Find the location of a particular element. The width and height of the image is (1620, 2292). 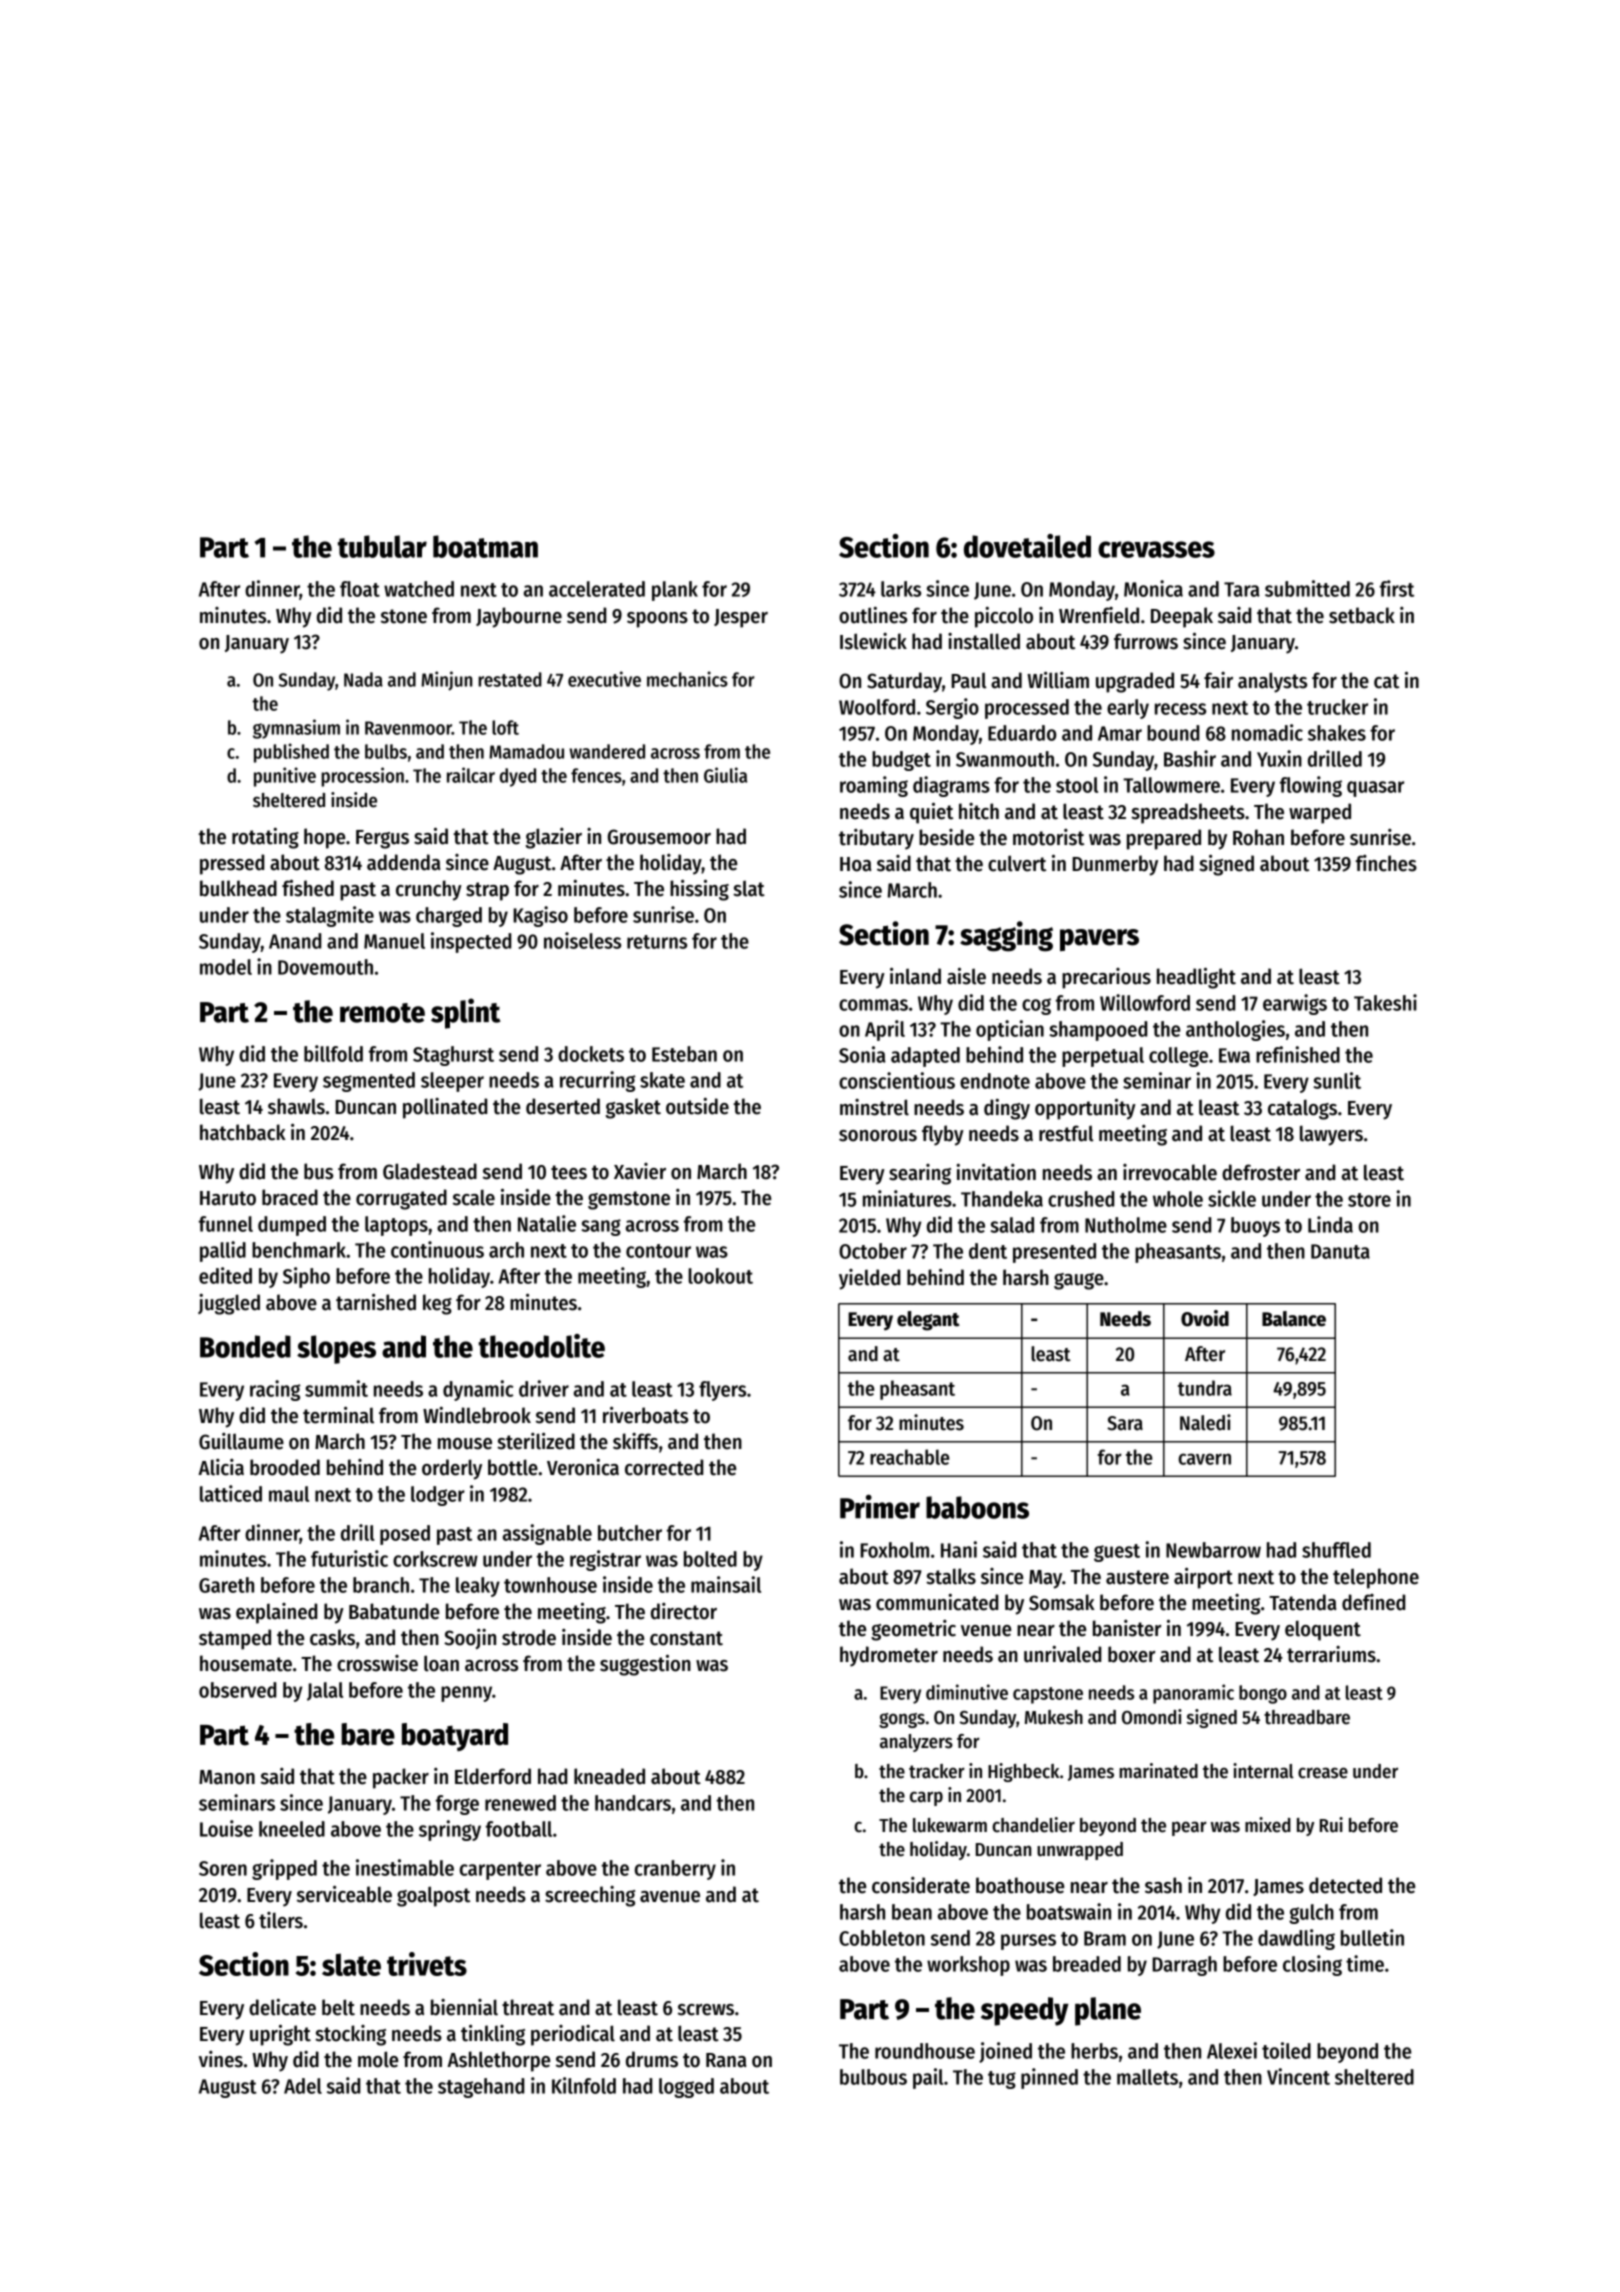

serviceable is located at coordinates (344, 1894).
